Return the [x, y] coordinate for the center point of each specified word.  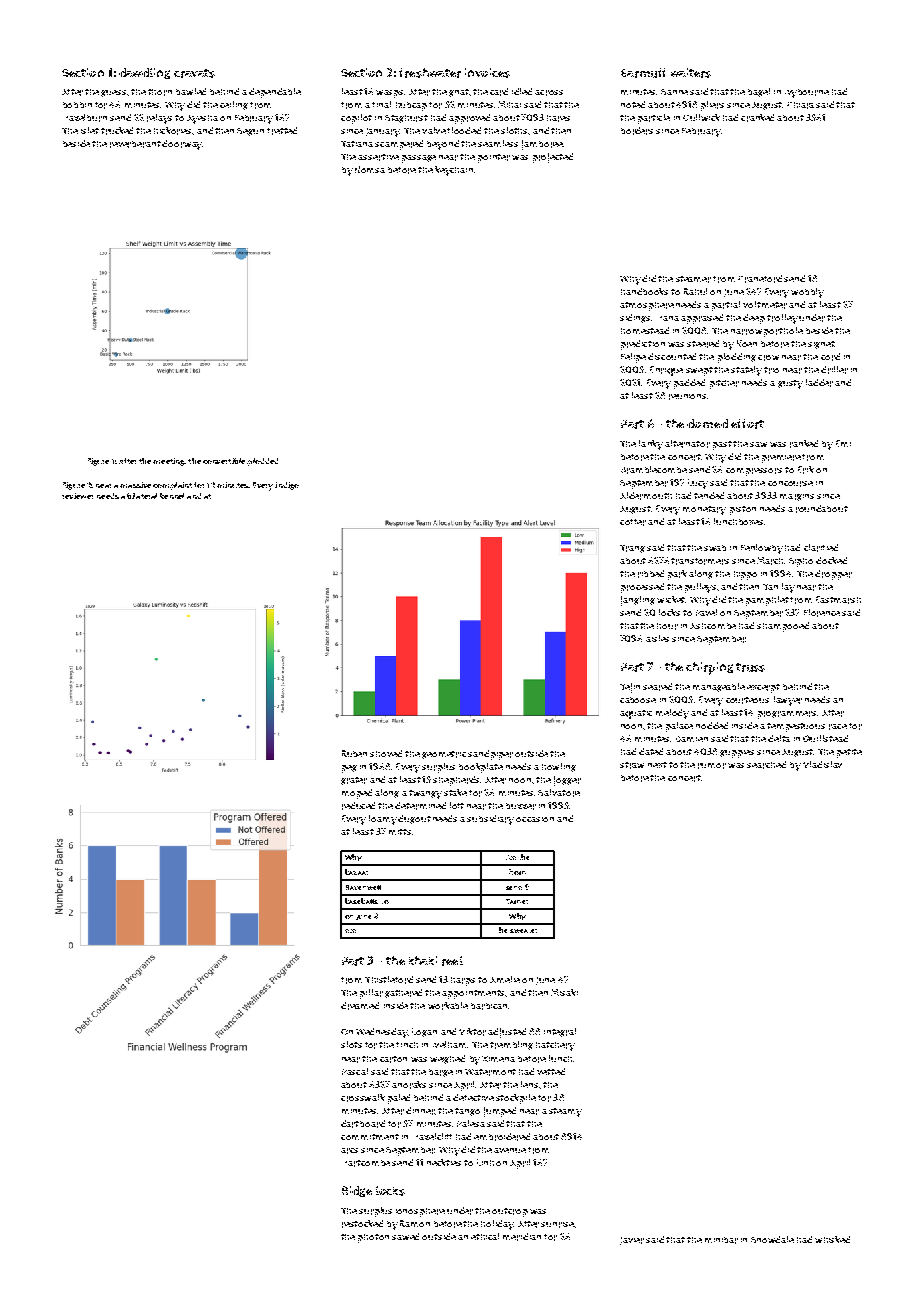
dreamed [360, 1006]
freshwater [430, 73]
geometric [444, 755]
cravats [194, 73]
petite [849, 753]
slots [351, 1044]
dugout [414, 819]
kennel [172, 496]
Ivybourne [807, 93]
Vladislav [822, 764]
